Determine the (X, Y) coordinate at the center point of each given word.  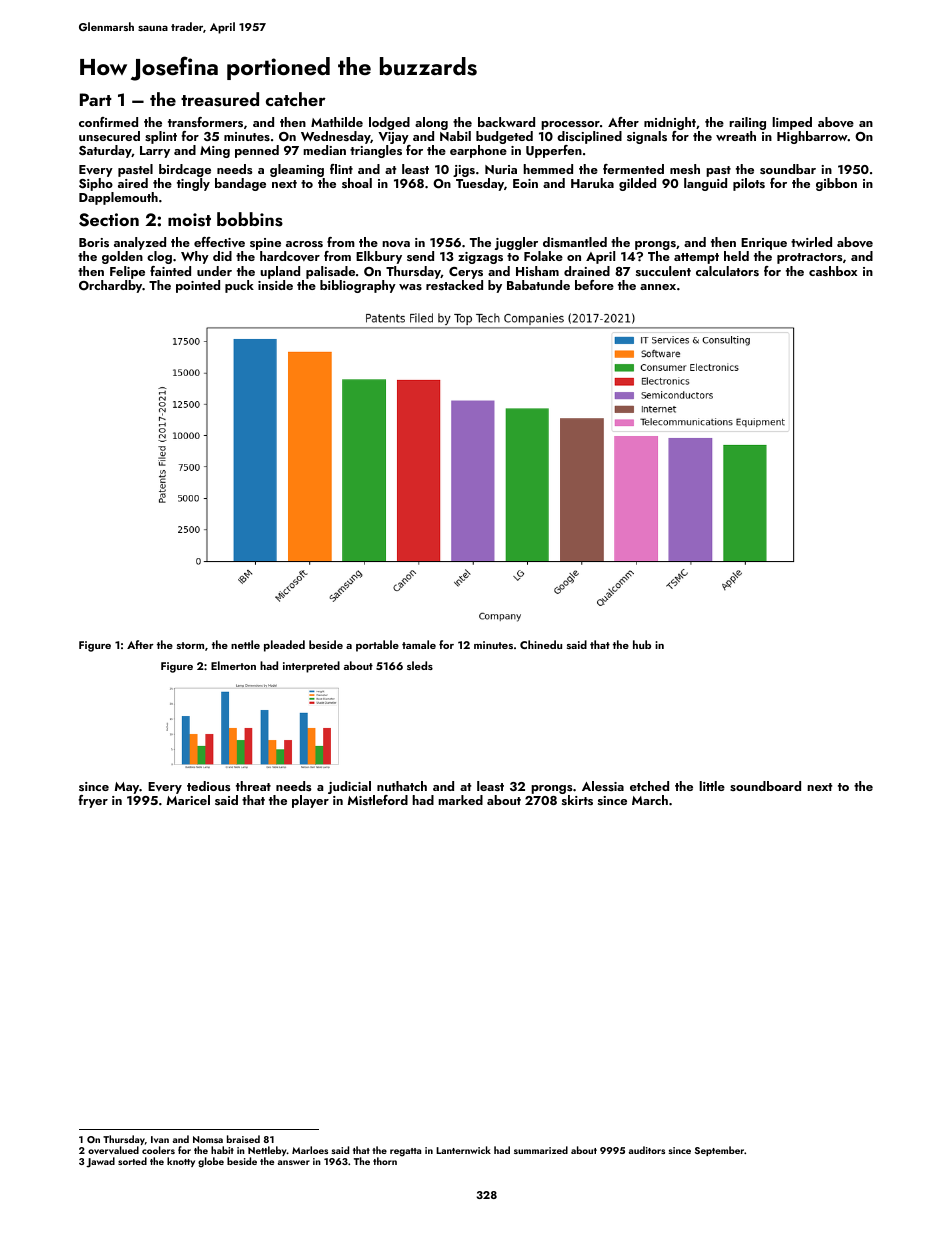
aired (133, 183)
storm (190, 645)
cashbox (833, 271)
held (736, 256)
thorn (385, 1161)
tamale (419, 644)
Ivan (160, 1139)
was (410, 287)
